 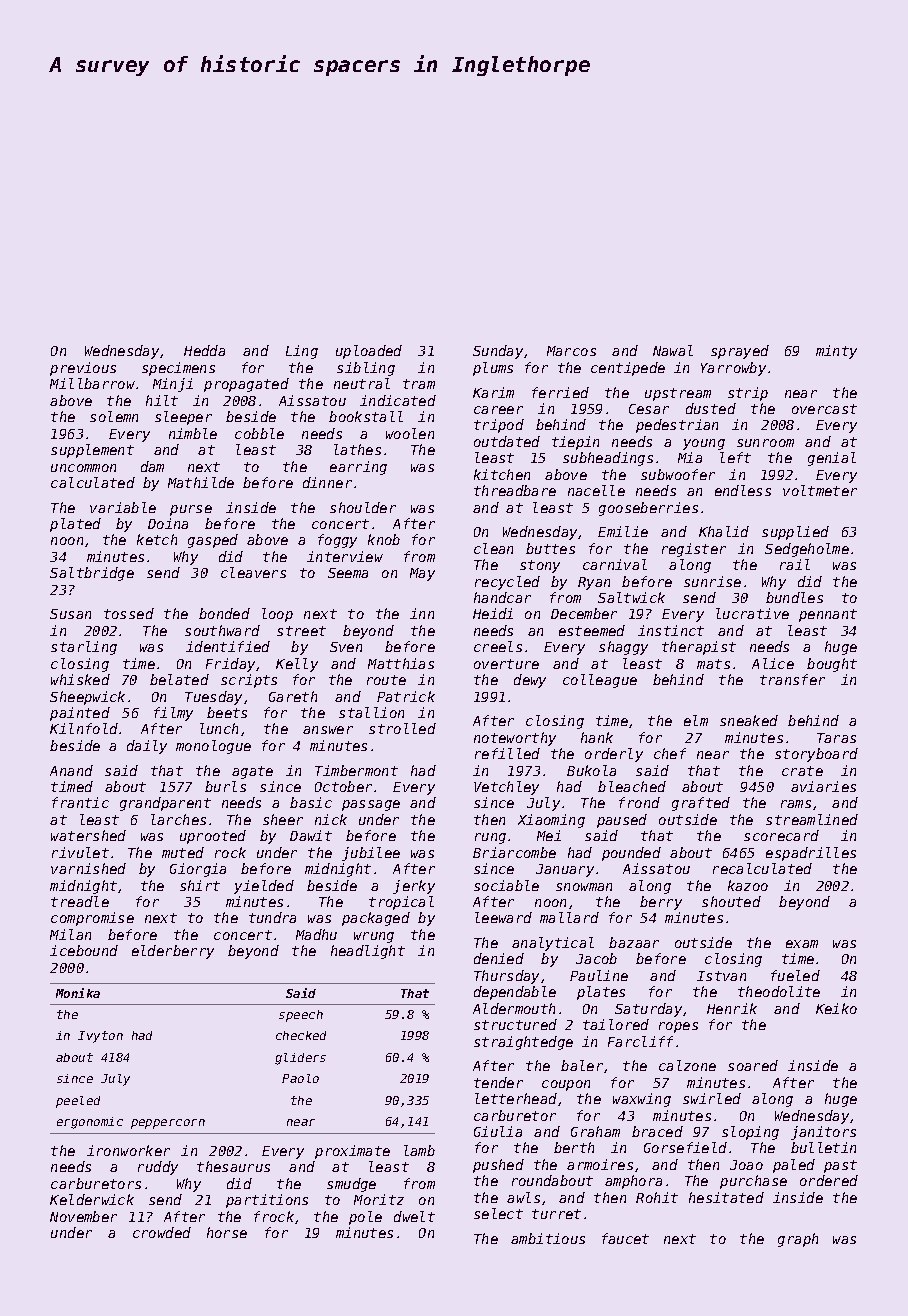 I want to click on Xiaoming, so click(x=551, y=821).
